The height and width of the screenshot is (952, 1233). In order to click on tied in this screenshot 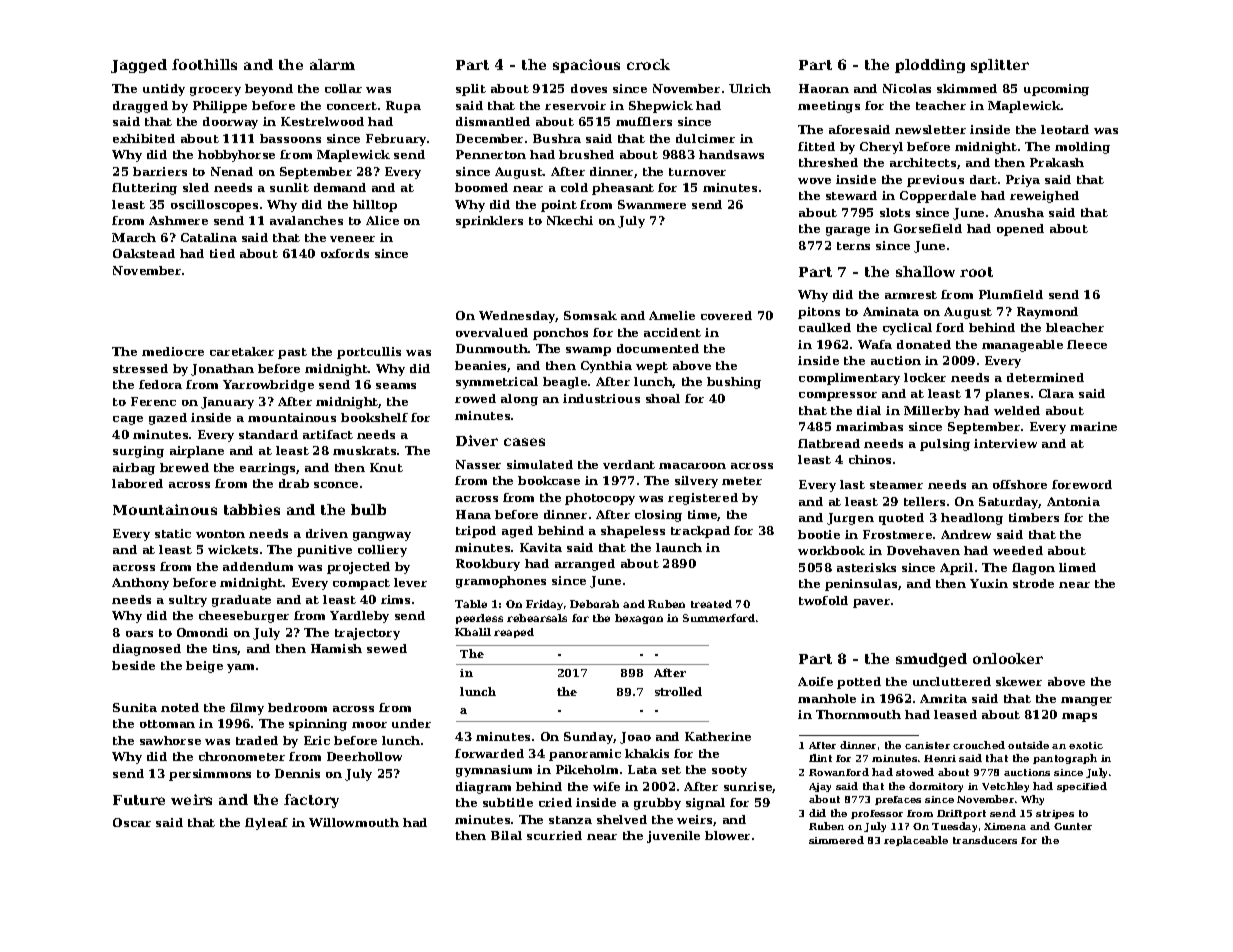, I will do `click(222, 253)`.
